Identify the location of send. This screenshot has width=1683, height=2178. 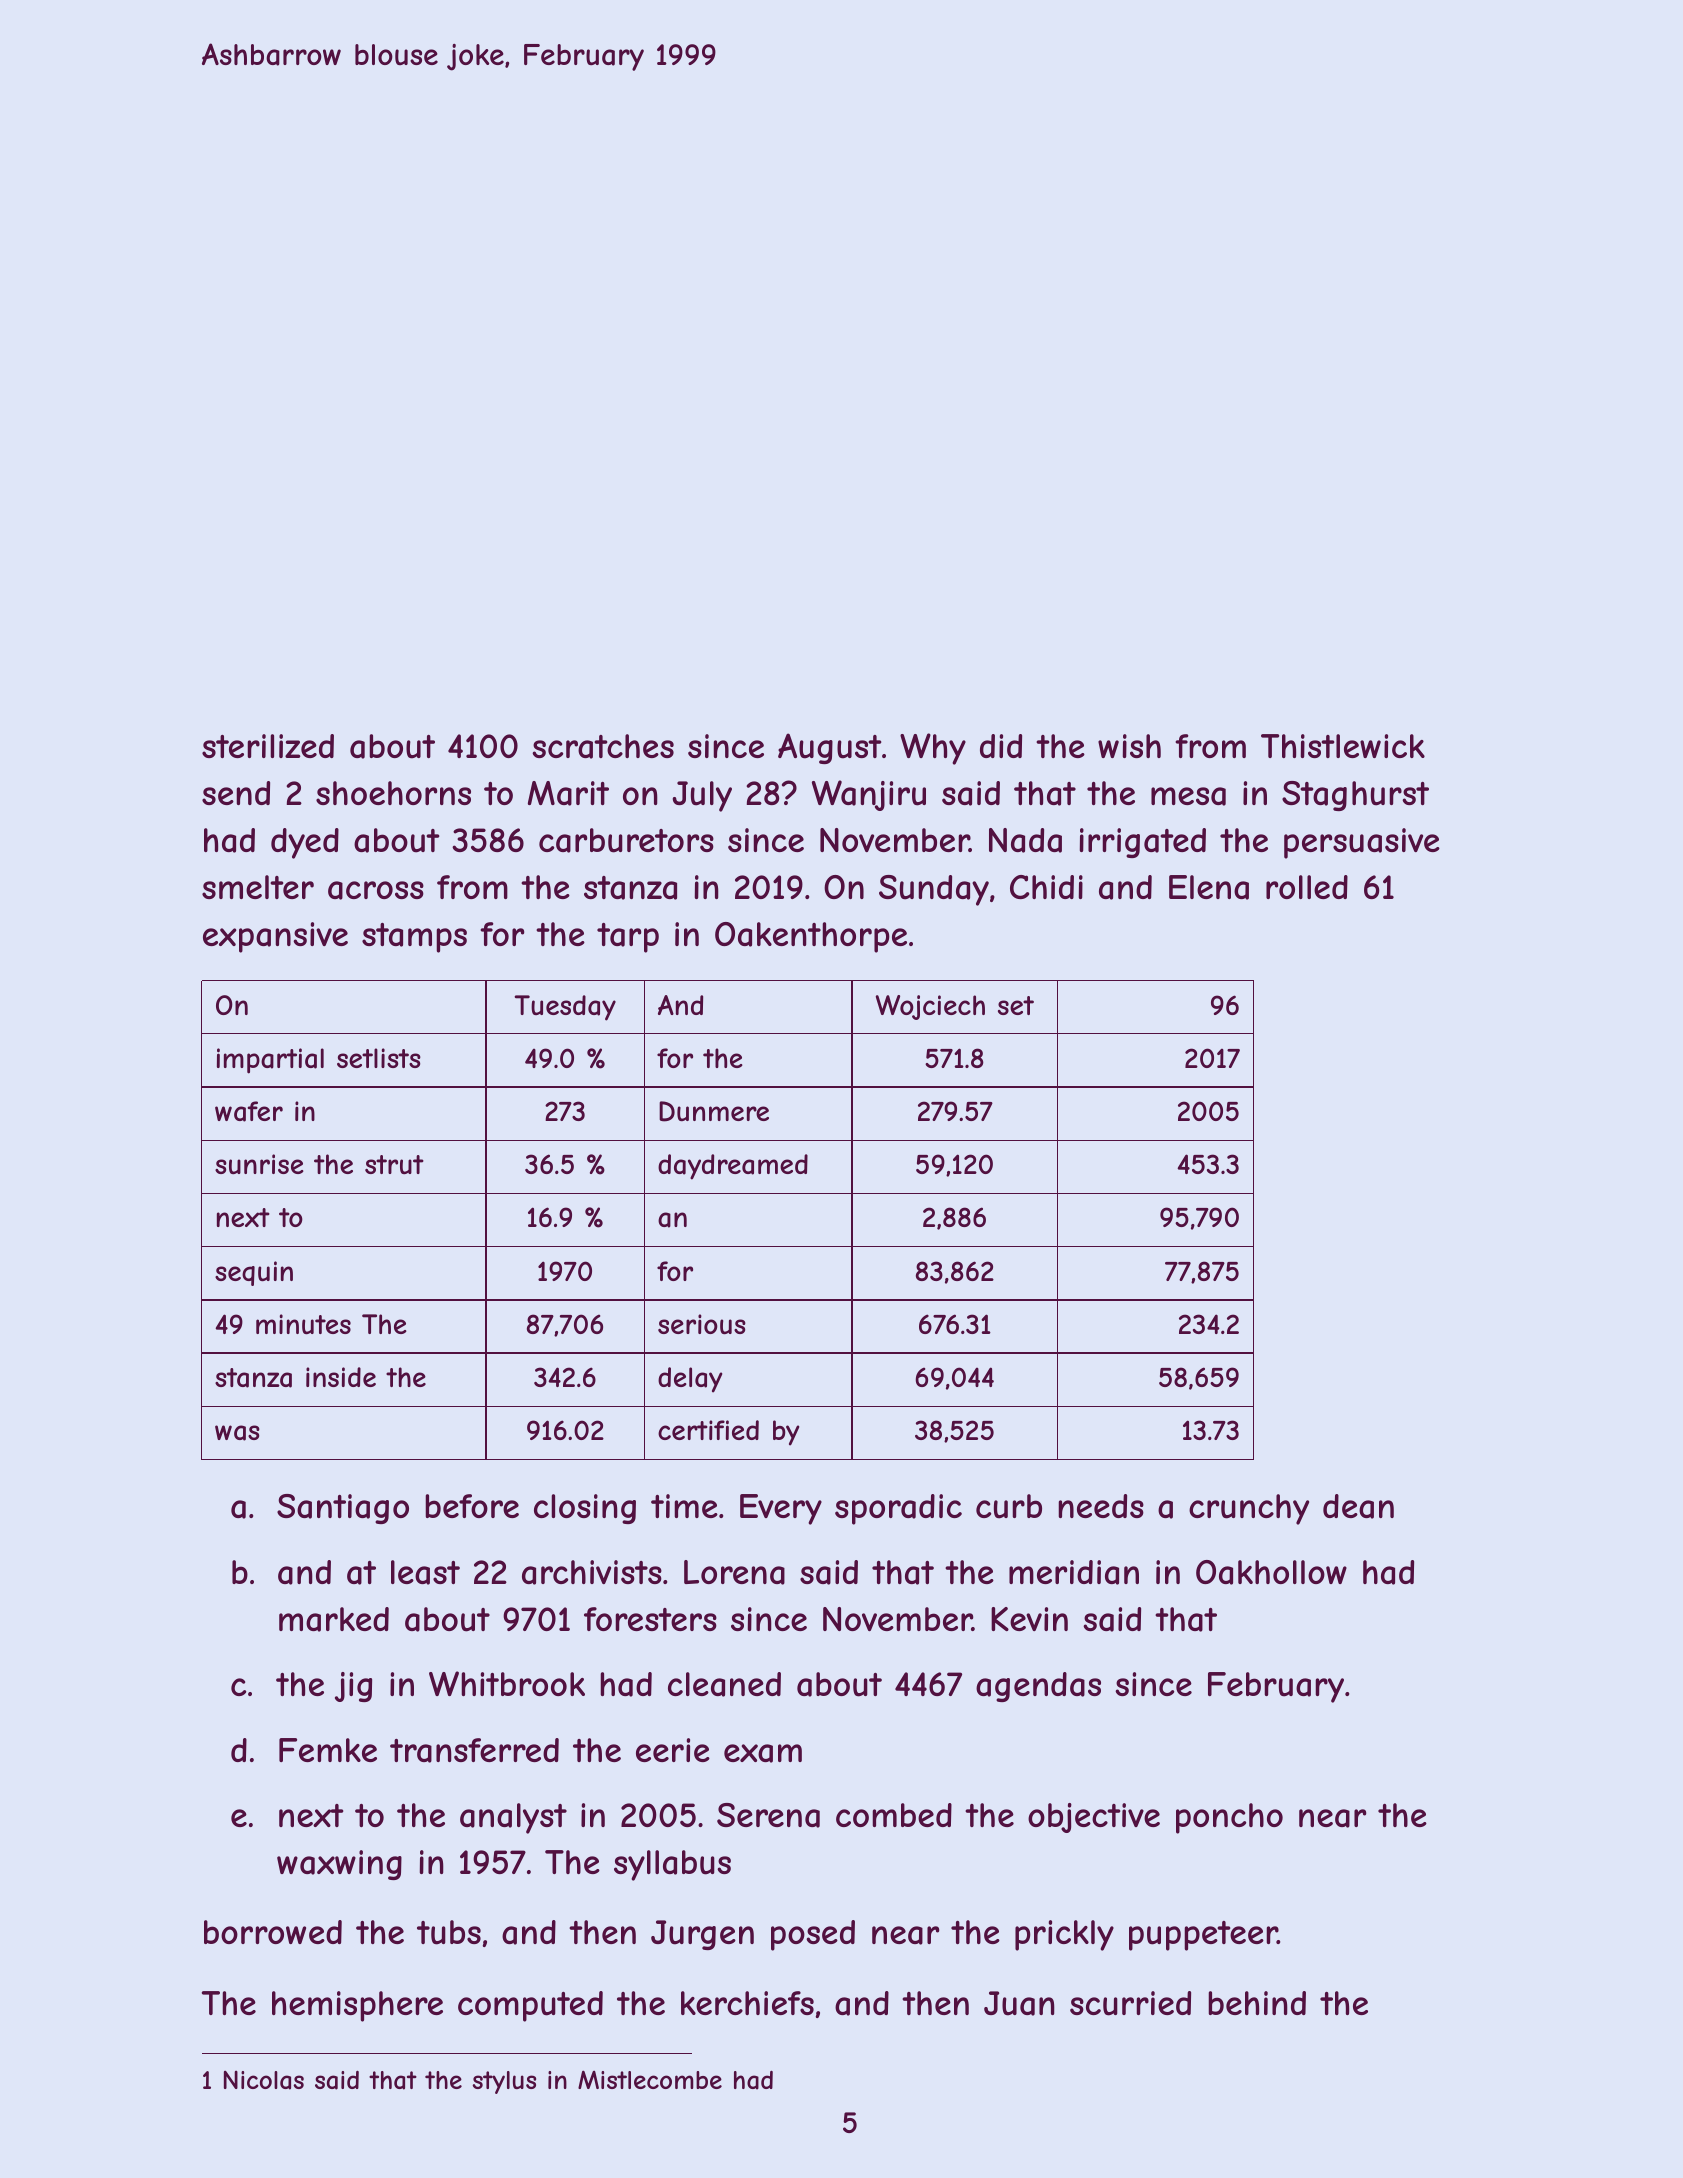
(236, 793).
